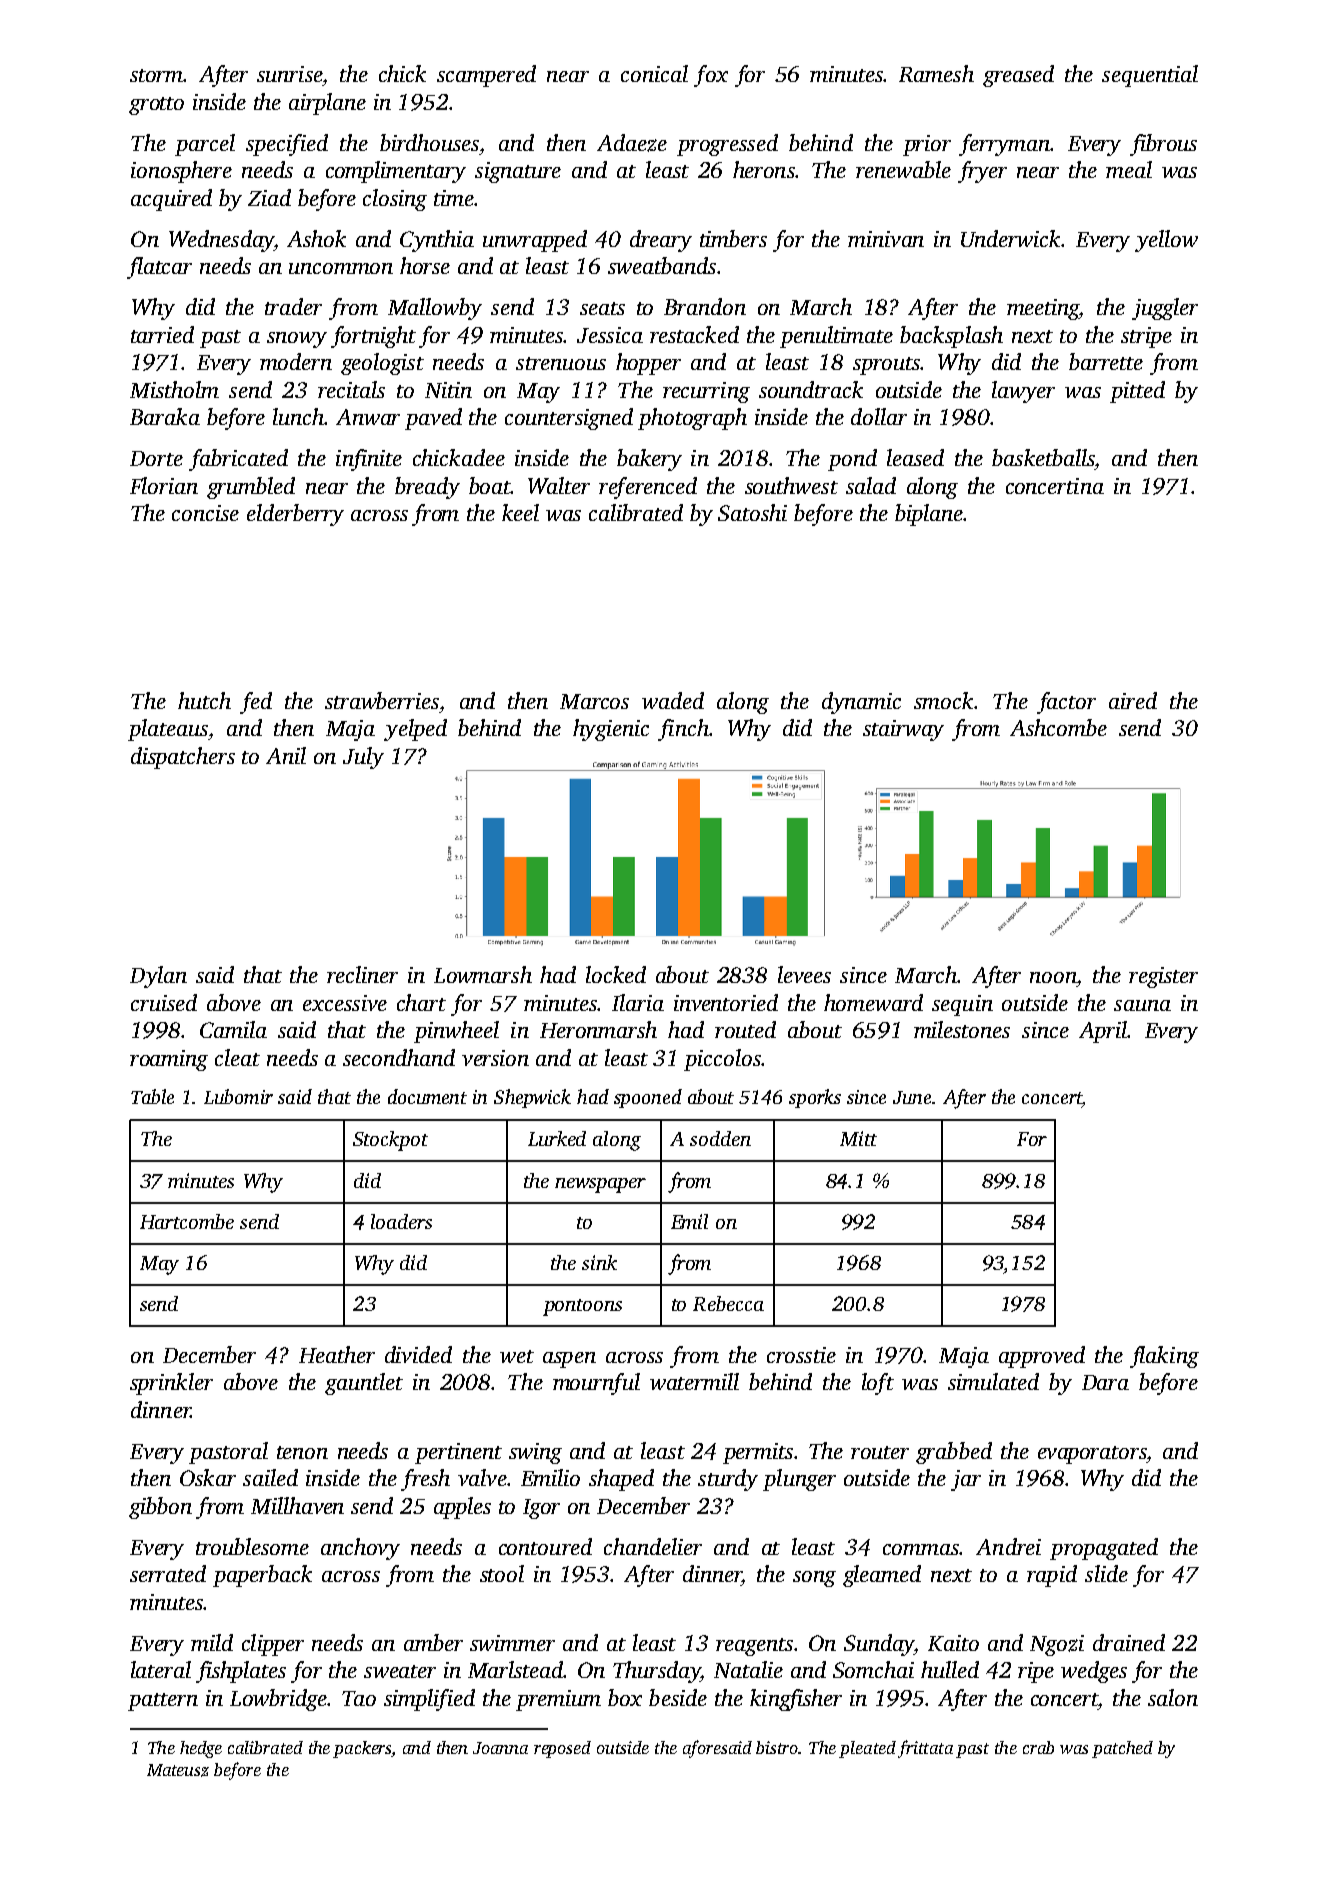  I want to click on sauna, so click(1142, 1005).
